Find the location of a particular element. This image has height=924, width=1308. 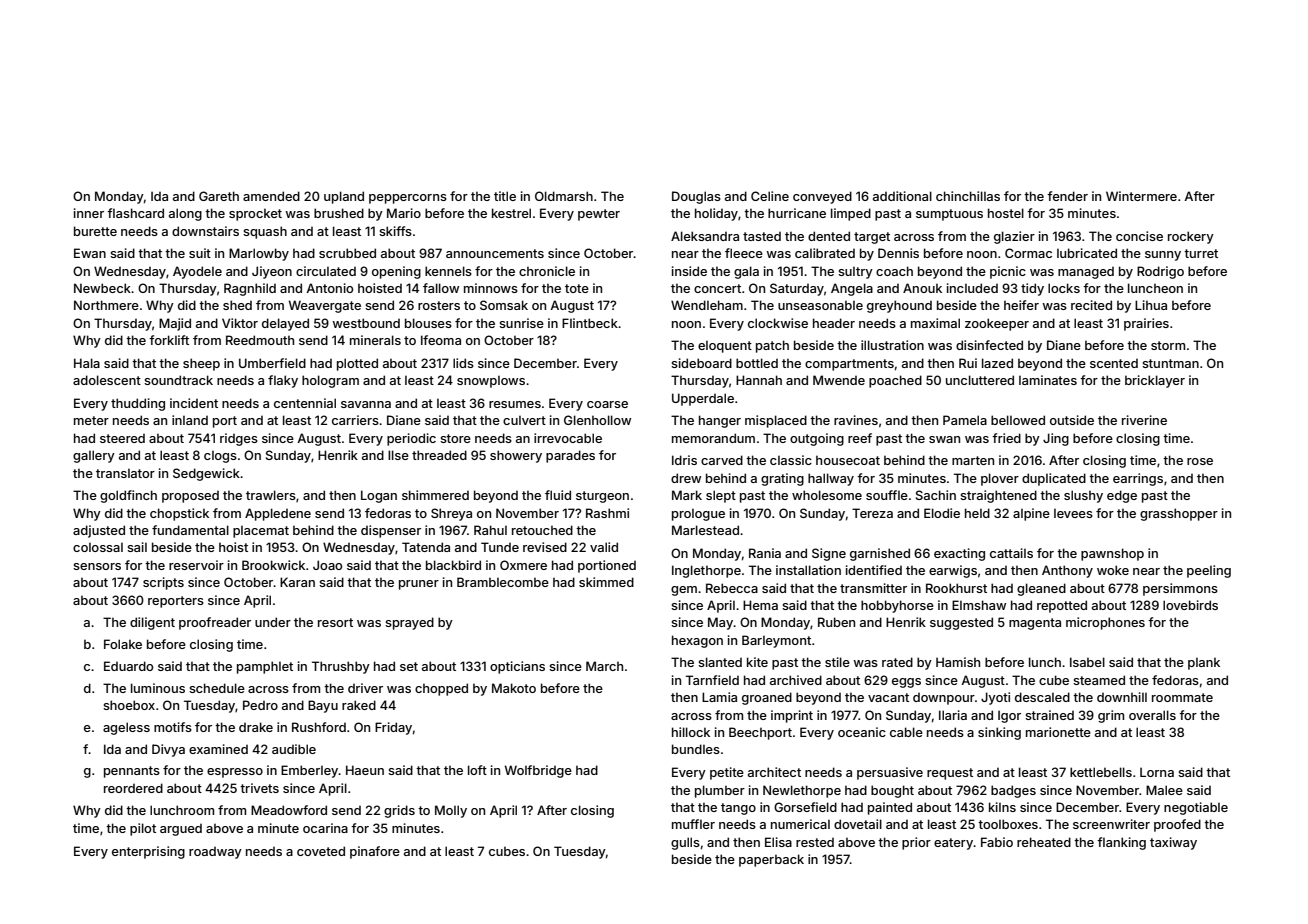

Celine is located at coordinates (770, 196).
